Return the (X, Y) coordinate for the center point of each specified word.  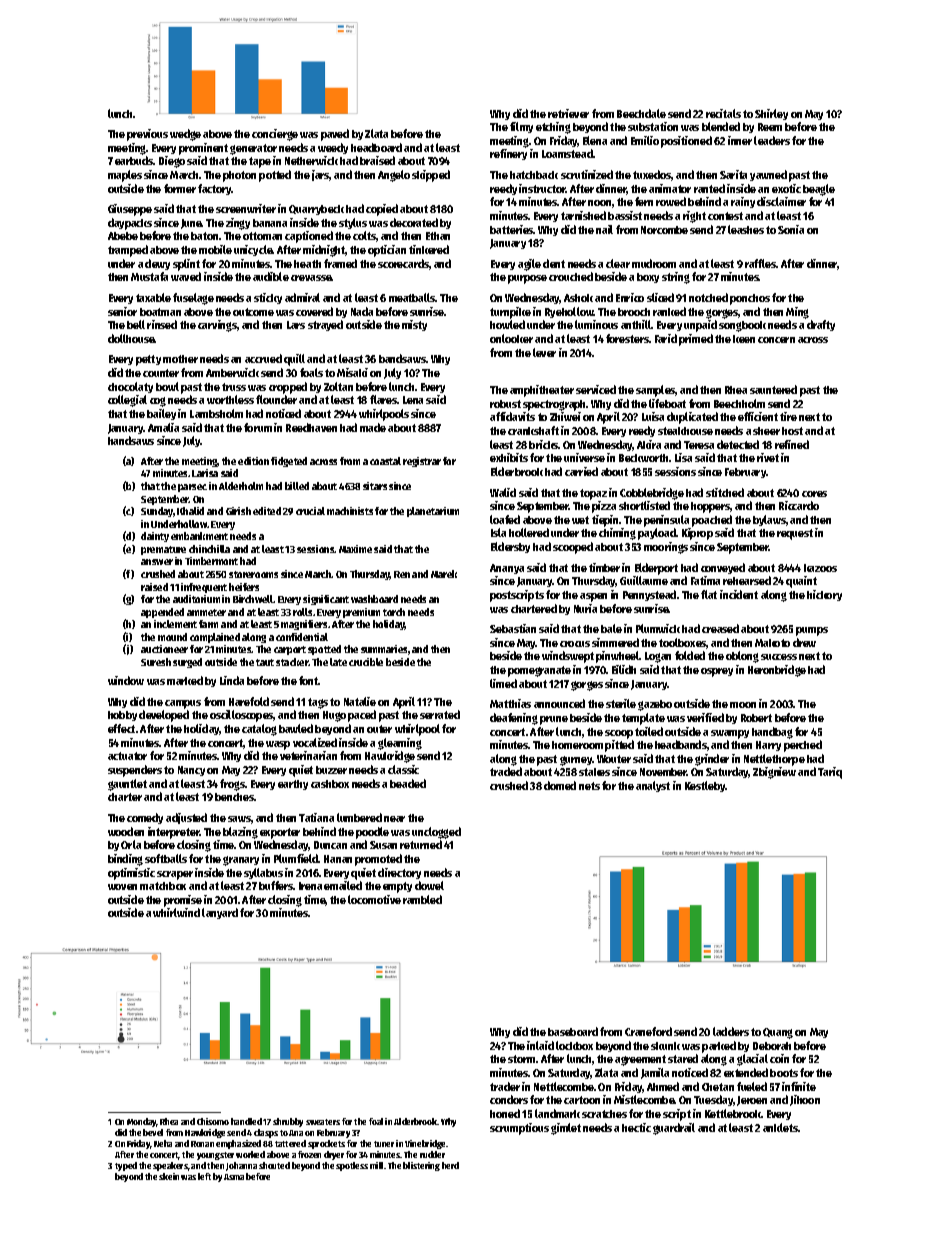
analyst (653, 786)
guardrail (674, 1129)
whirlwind (176, 912)
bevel (153, 1132)
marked (185, 680)
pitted (619, 746)
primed (696, 340)
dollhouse (131, 338)
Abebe (123, 236)
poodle (372, 833)
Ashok (578, 298)
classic (403, 769)
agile (529, 265)
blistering (421, 1166)
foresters (627, 338)
